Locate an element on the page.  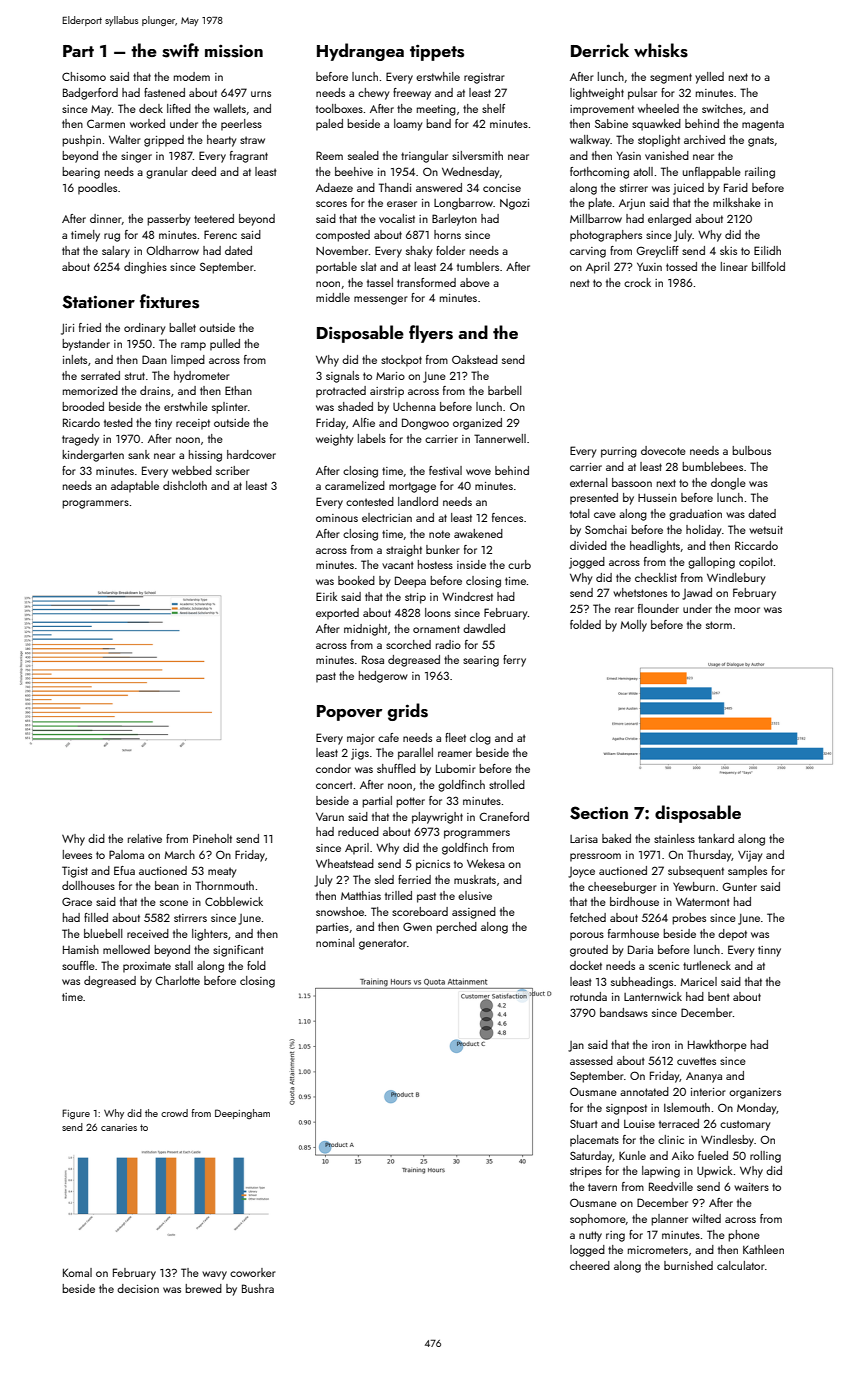
dishcloth is located at coordinates (185, 485).
